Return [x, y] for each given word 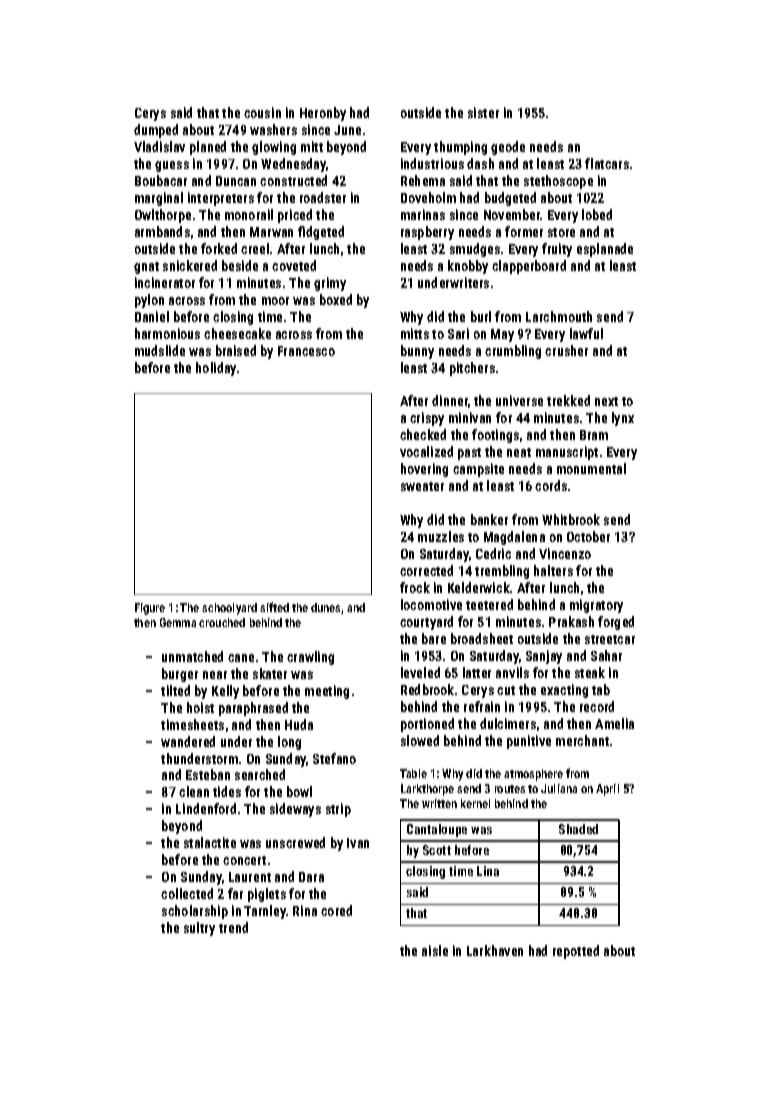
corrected [426, 570]
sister [483, 112]
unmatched [192, 656]
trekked [568, 400]
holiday [216, 369]
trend [233, 927]
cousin [262, 112]
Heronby [323, 114]
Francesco [306, 351]
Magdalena [514, 538]
